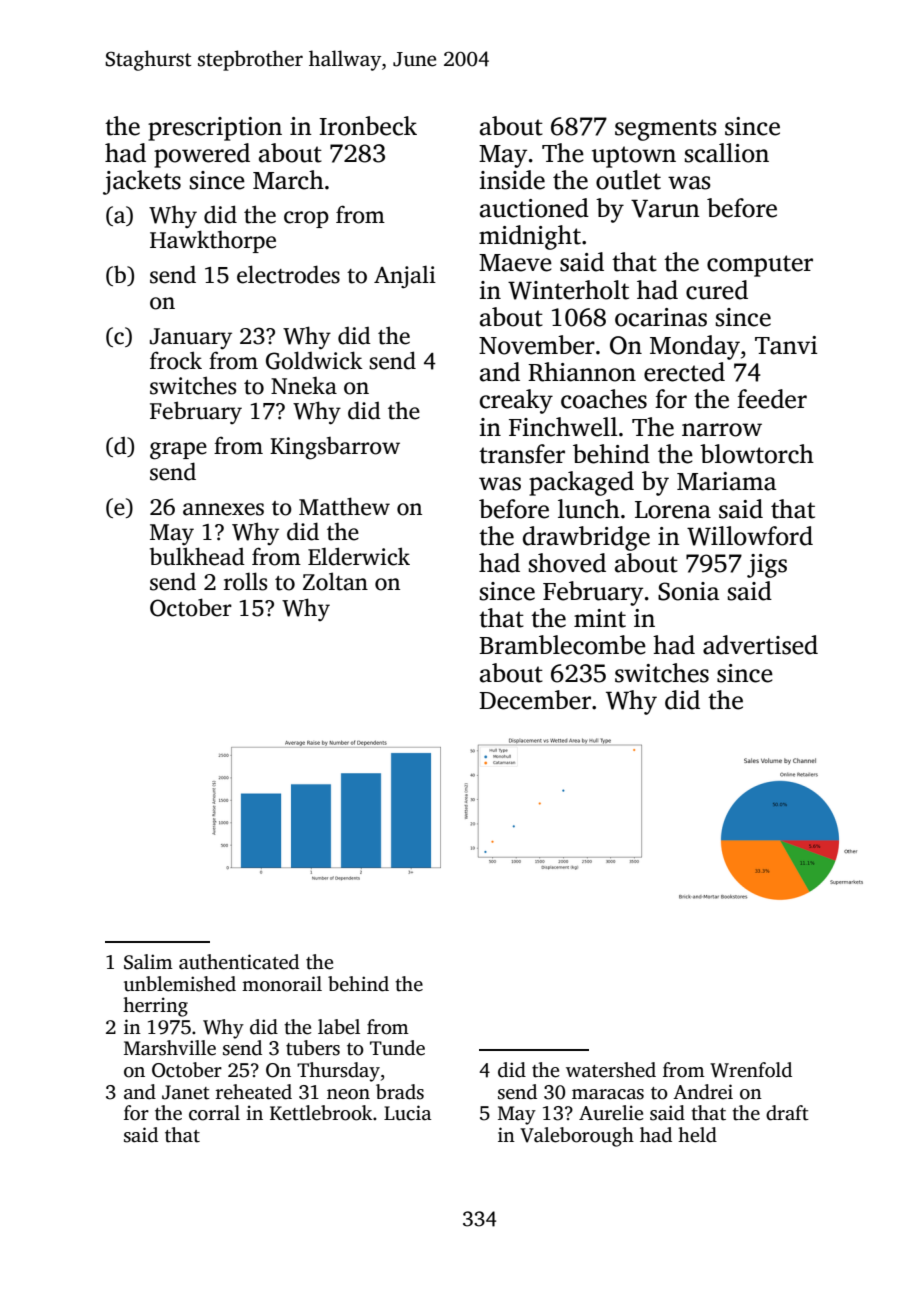  What do you see at coordinates (148, 962) in the page?
I see `Salim` at bounding box center [148, 962].
